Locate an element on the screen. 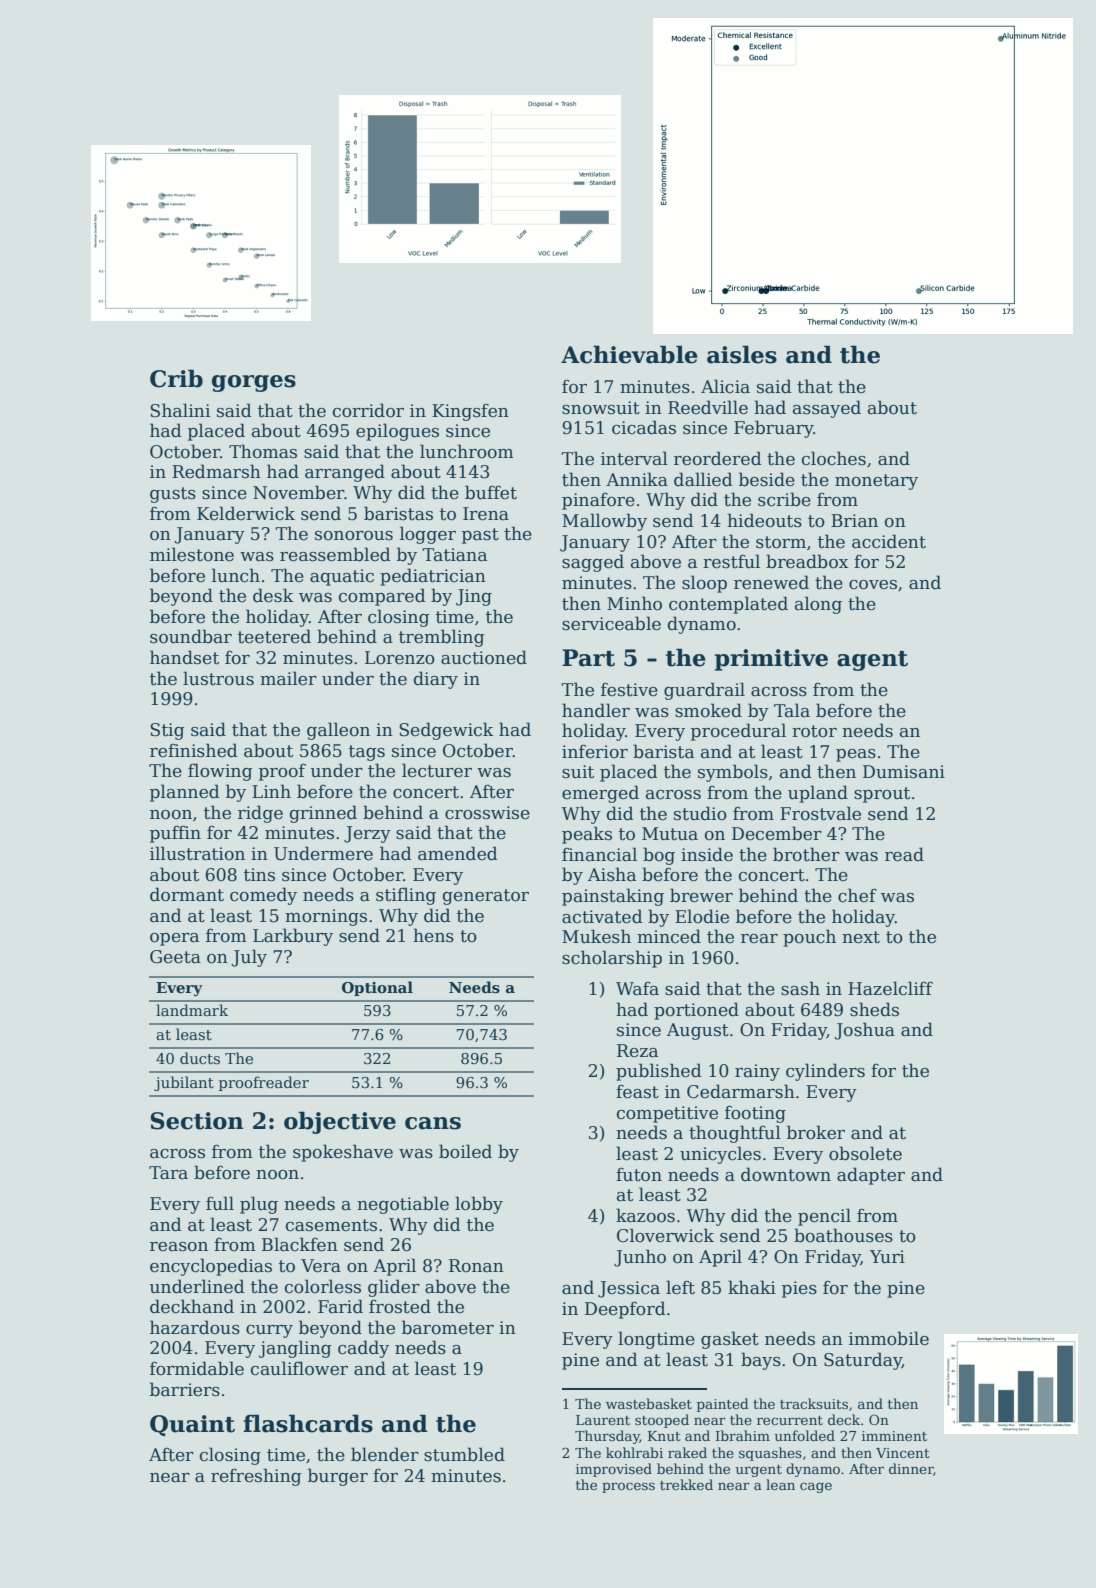  teetered is located at coordinates (274, 636).
